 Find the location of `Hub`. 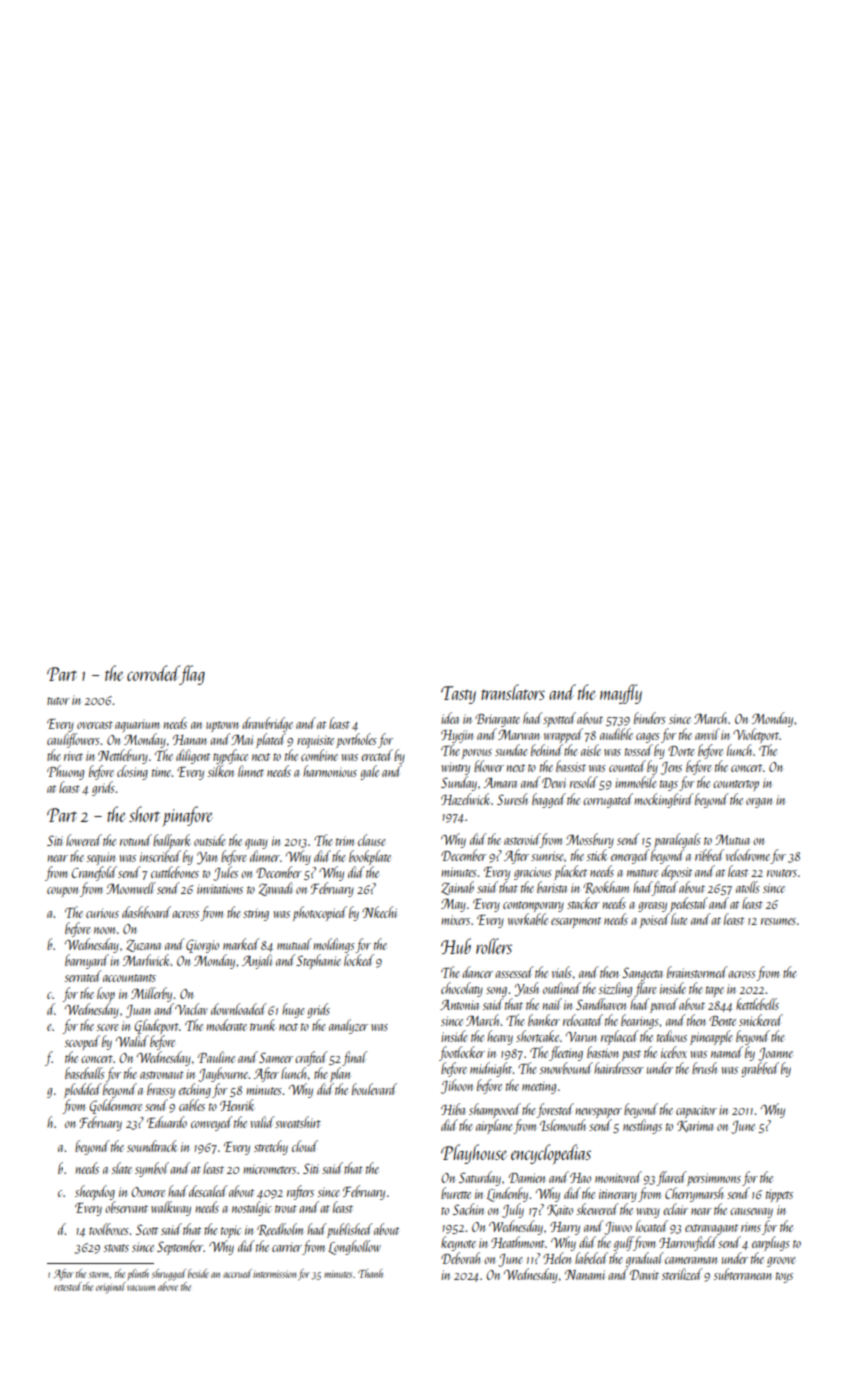

Hub is located at coordinates (456, 946).
